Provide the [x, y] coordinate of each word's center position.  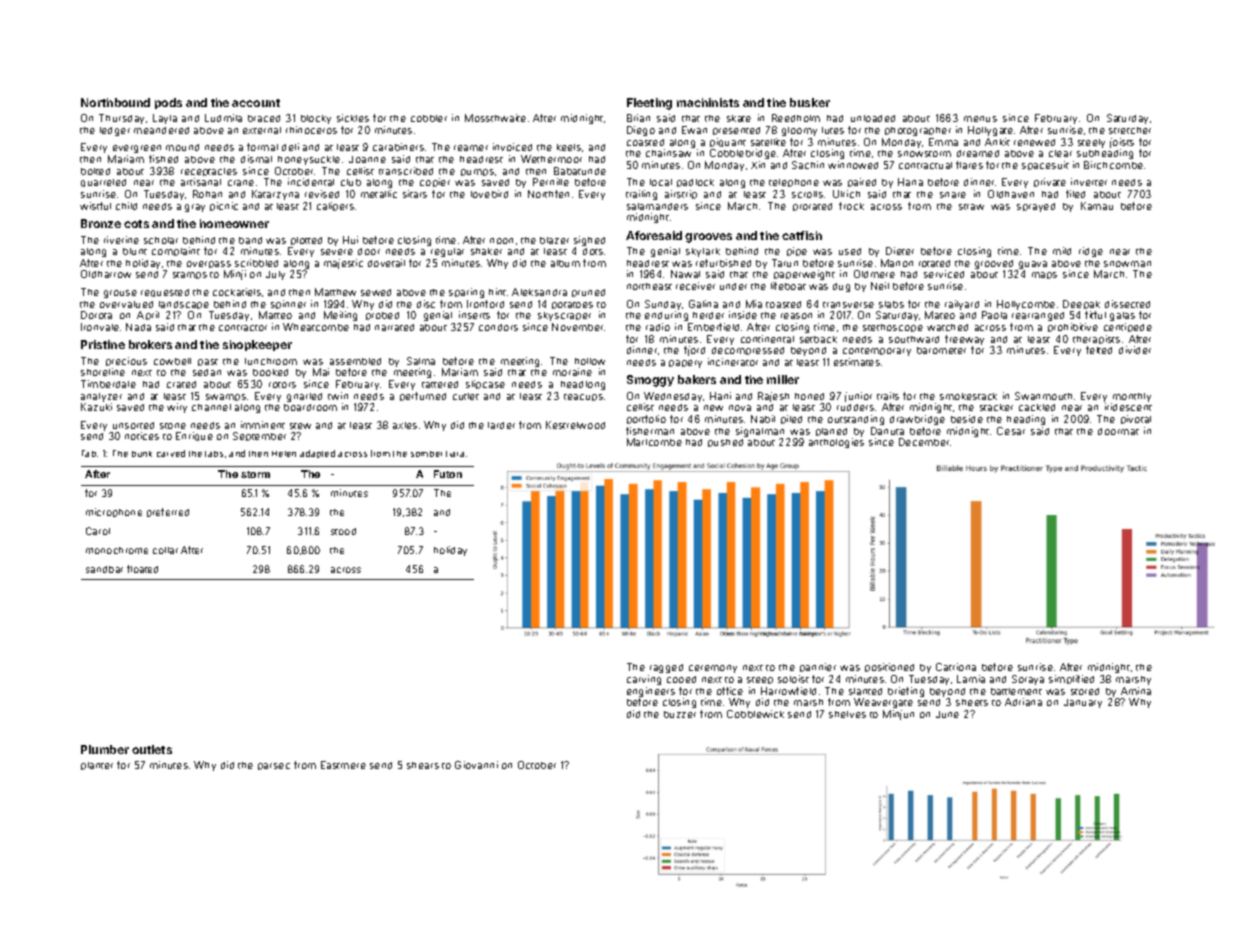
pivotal [1136, 419]
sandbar [104, 569]
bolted [95, 171]
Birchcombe [1113, 165]
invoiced [512, 147]
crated [181, 384]
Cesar [1011, 431]
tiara [455, 454]
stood [343, 531]
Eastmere [343, 765]
